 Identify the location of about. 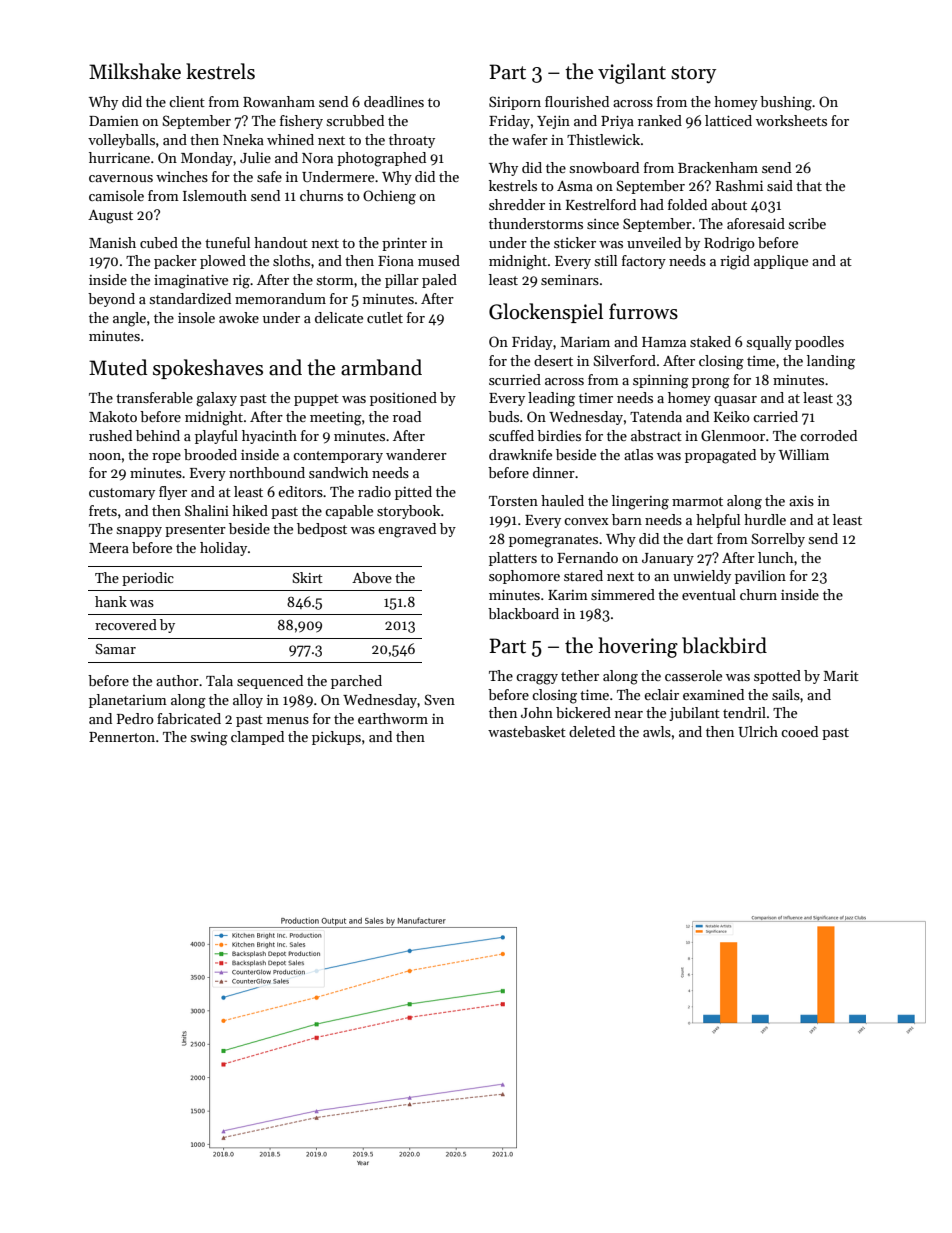
(729, 204).
